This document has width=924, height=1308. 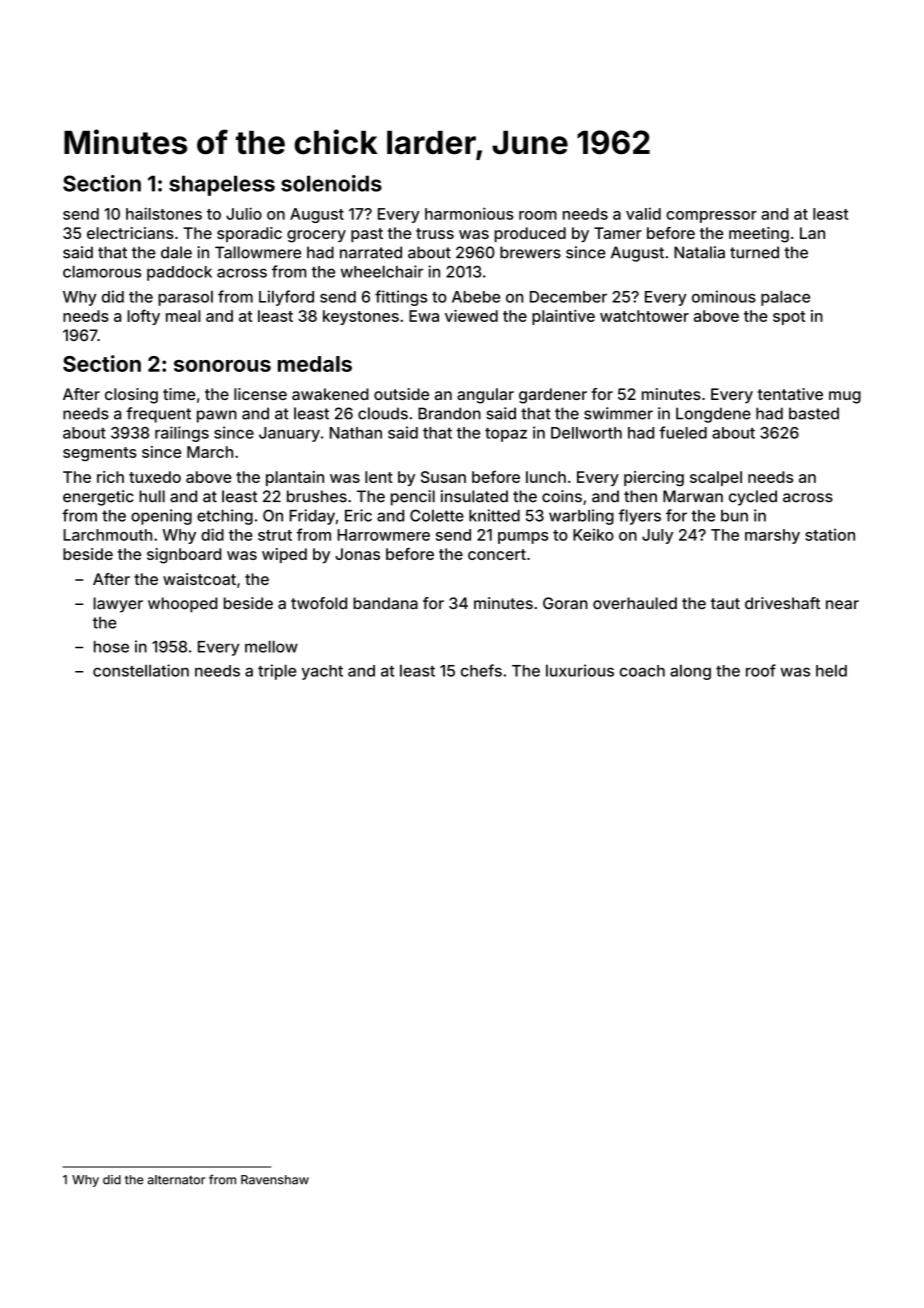 I want to click on Ravenshaw, so click(x=275, y=1180).
